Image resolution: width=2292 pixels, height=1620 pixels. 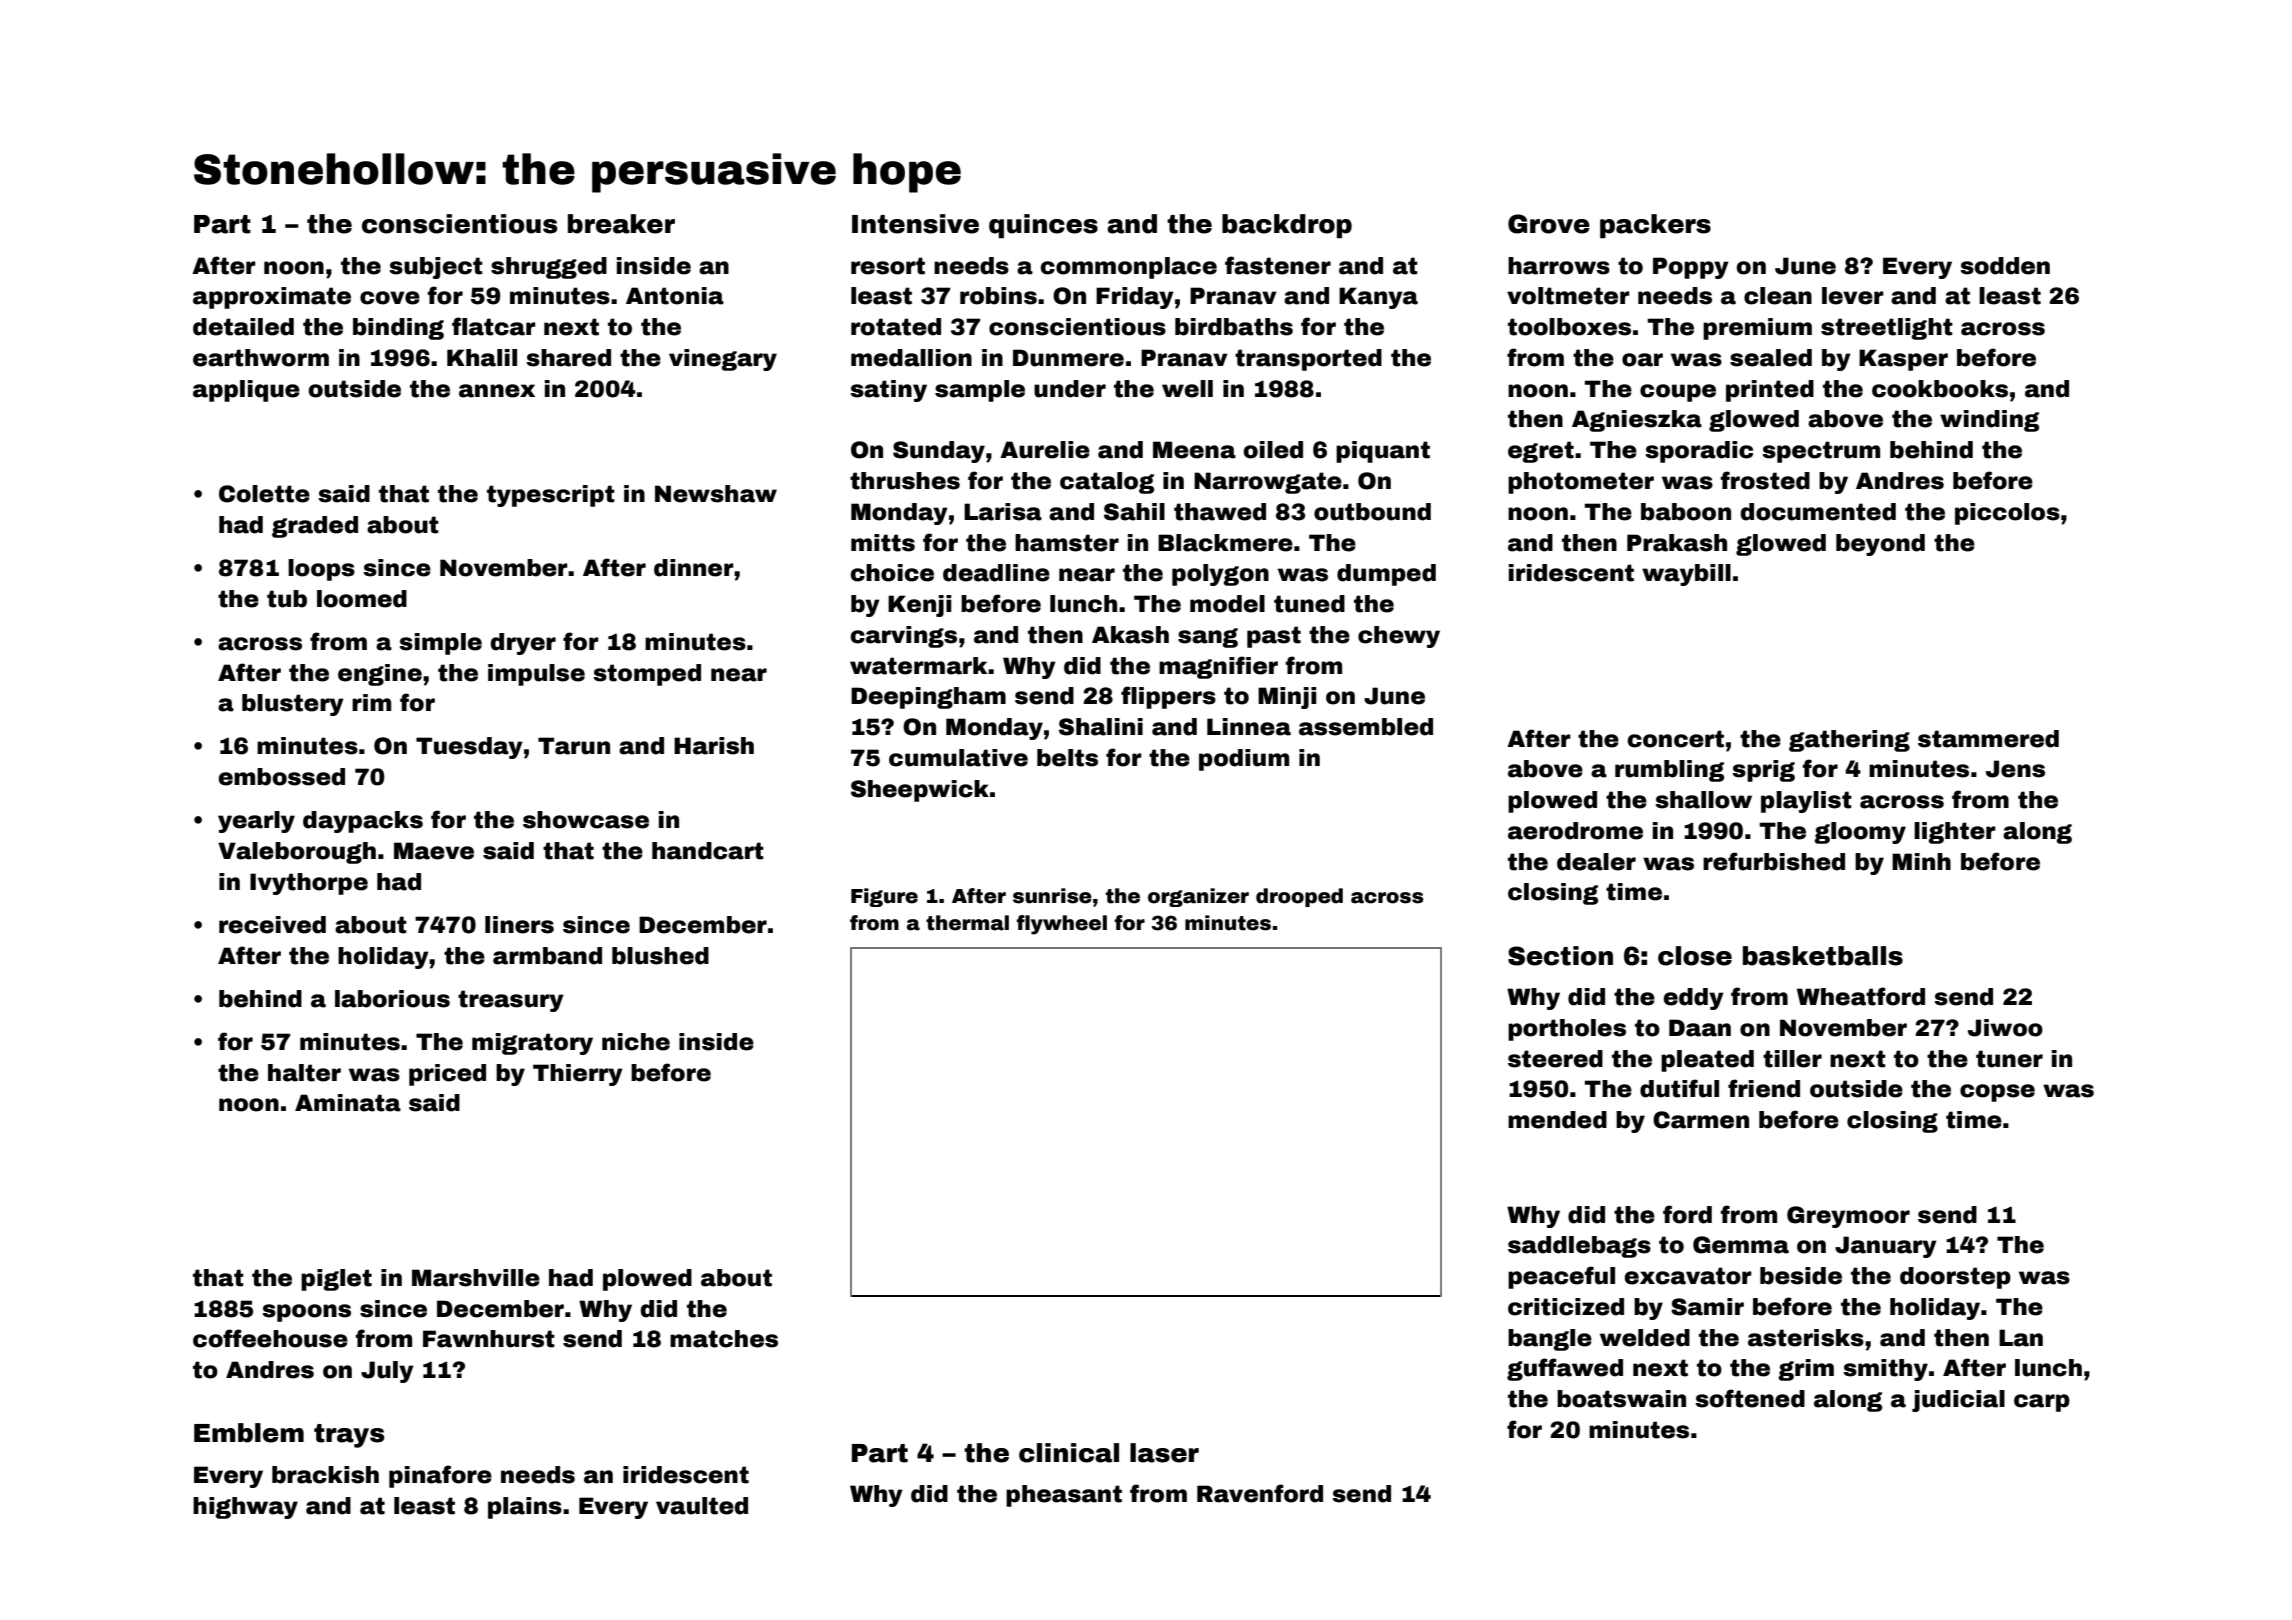 I want to click on Marshville, so click(x=476, y=1278).
